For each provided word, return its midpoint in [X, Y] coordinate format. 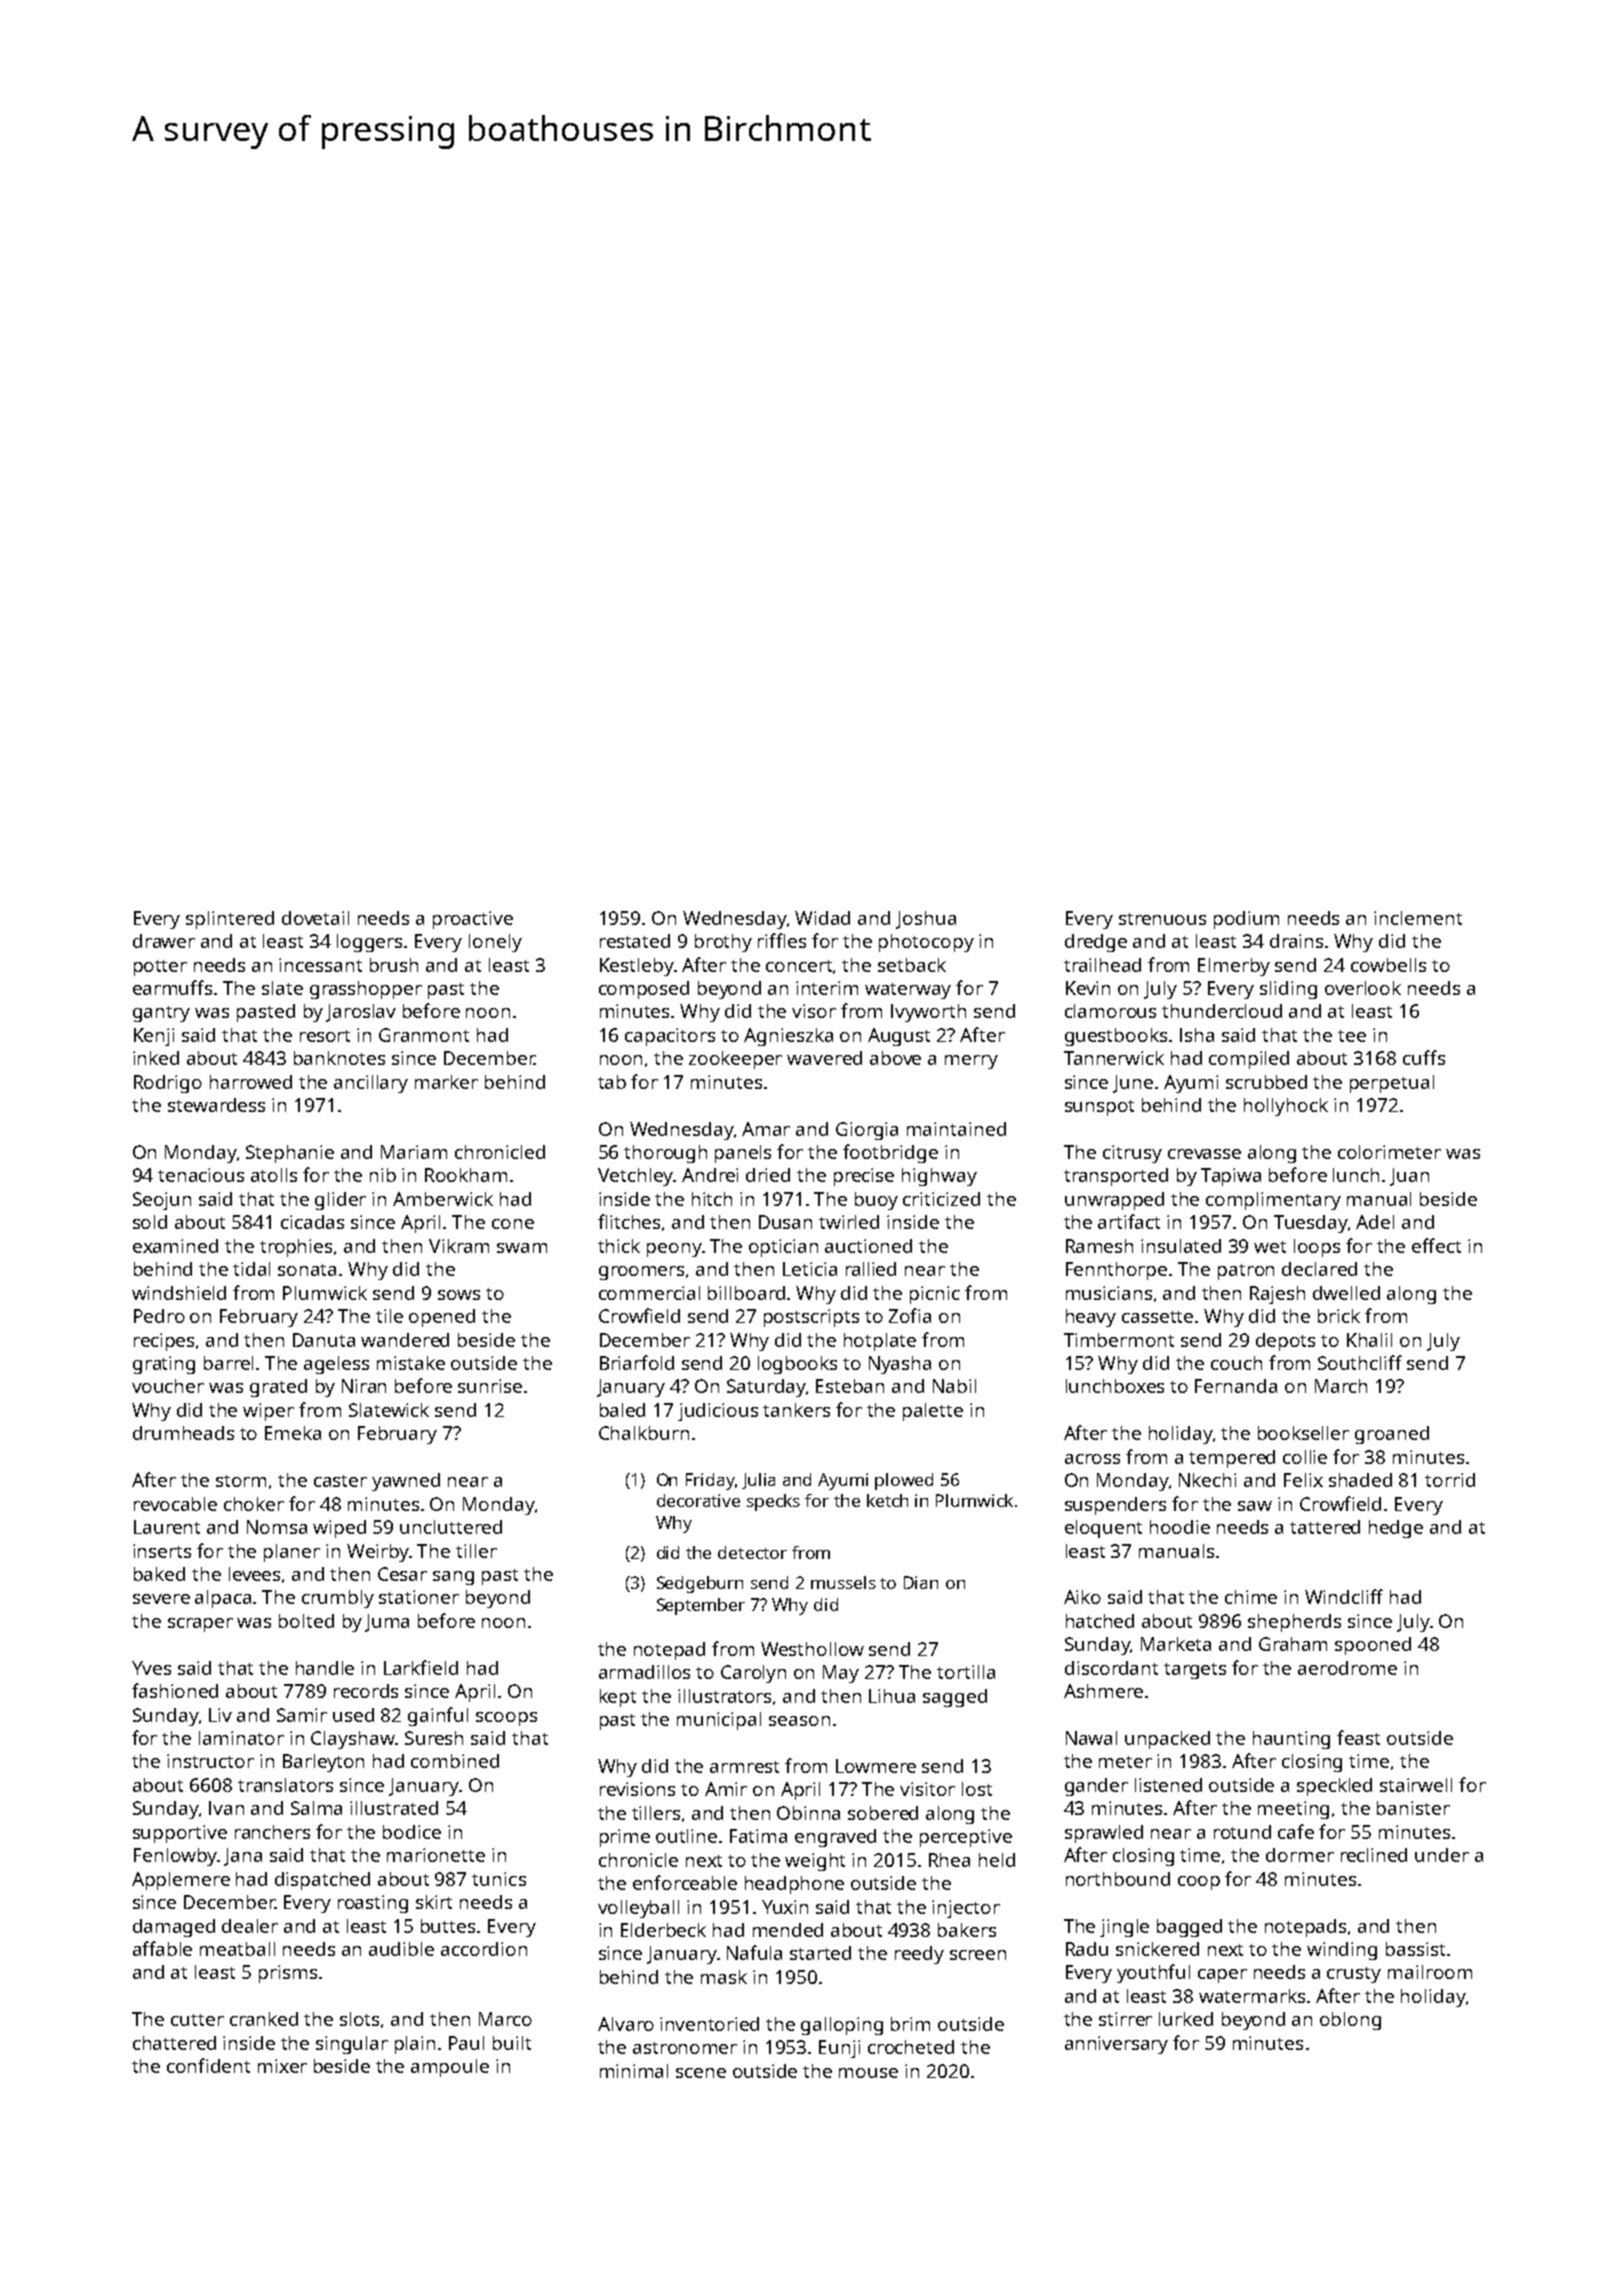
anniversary [1116, 2045]
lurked [1186, 2019]
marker [446, 1082]
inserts [162, 1551]
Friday [710, 1481]
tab [612, 1082]
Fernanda [1236, 1386]
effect [1436, 1245]
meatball [237, 1949]
